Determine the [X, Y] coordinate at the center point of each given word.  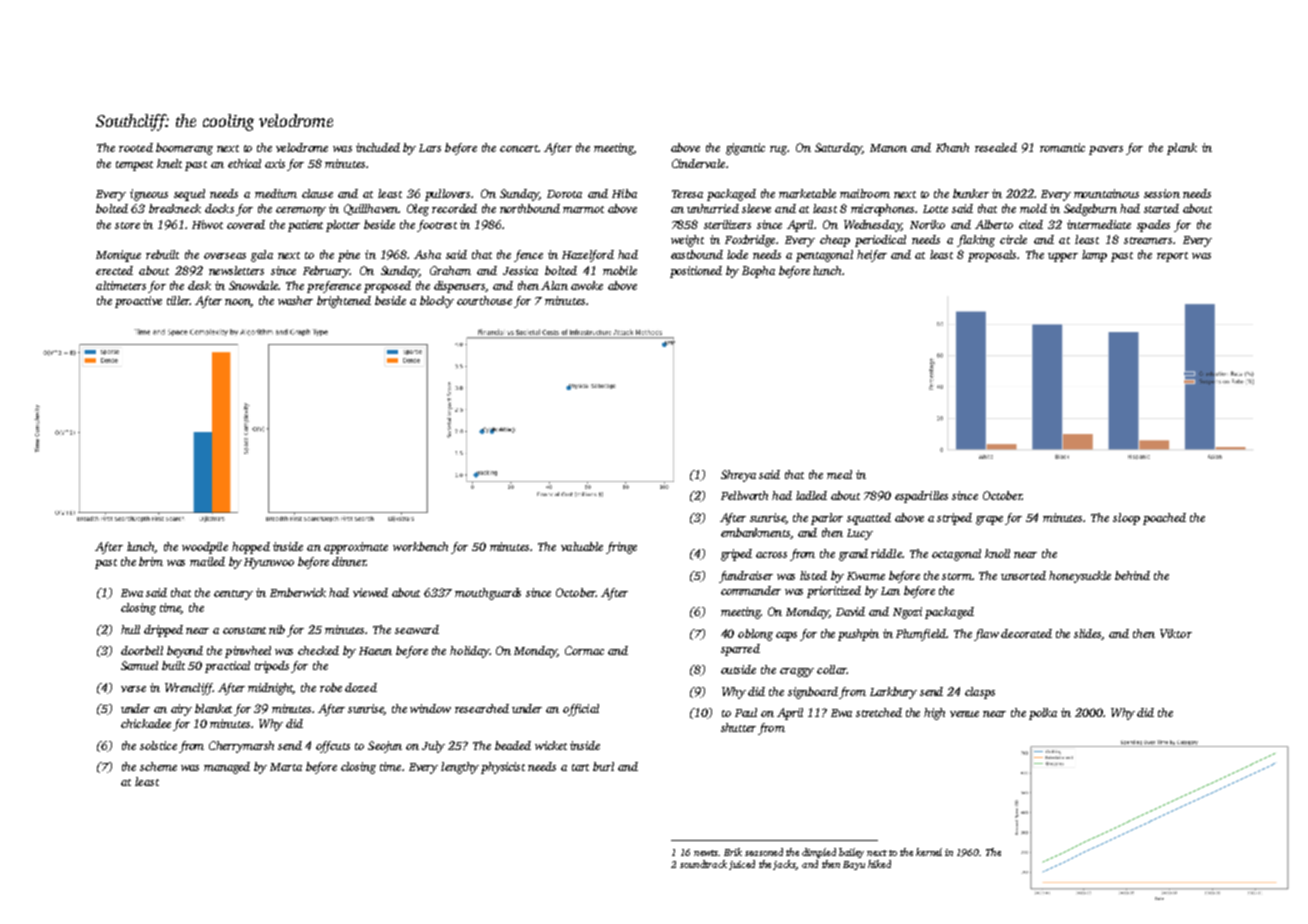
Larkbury [893, 693]
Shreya [738, 476]
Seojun [385, 747]
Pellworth [744, 495]
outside [738, 669]
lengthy [460, 768]
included [378, 147]
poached [1164, 519]
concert [519, 148]
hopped [251, 548]
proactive [138, 302]
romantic [1062, 147]
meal [839, 474]
